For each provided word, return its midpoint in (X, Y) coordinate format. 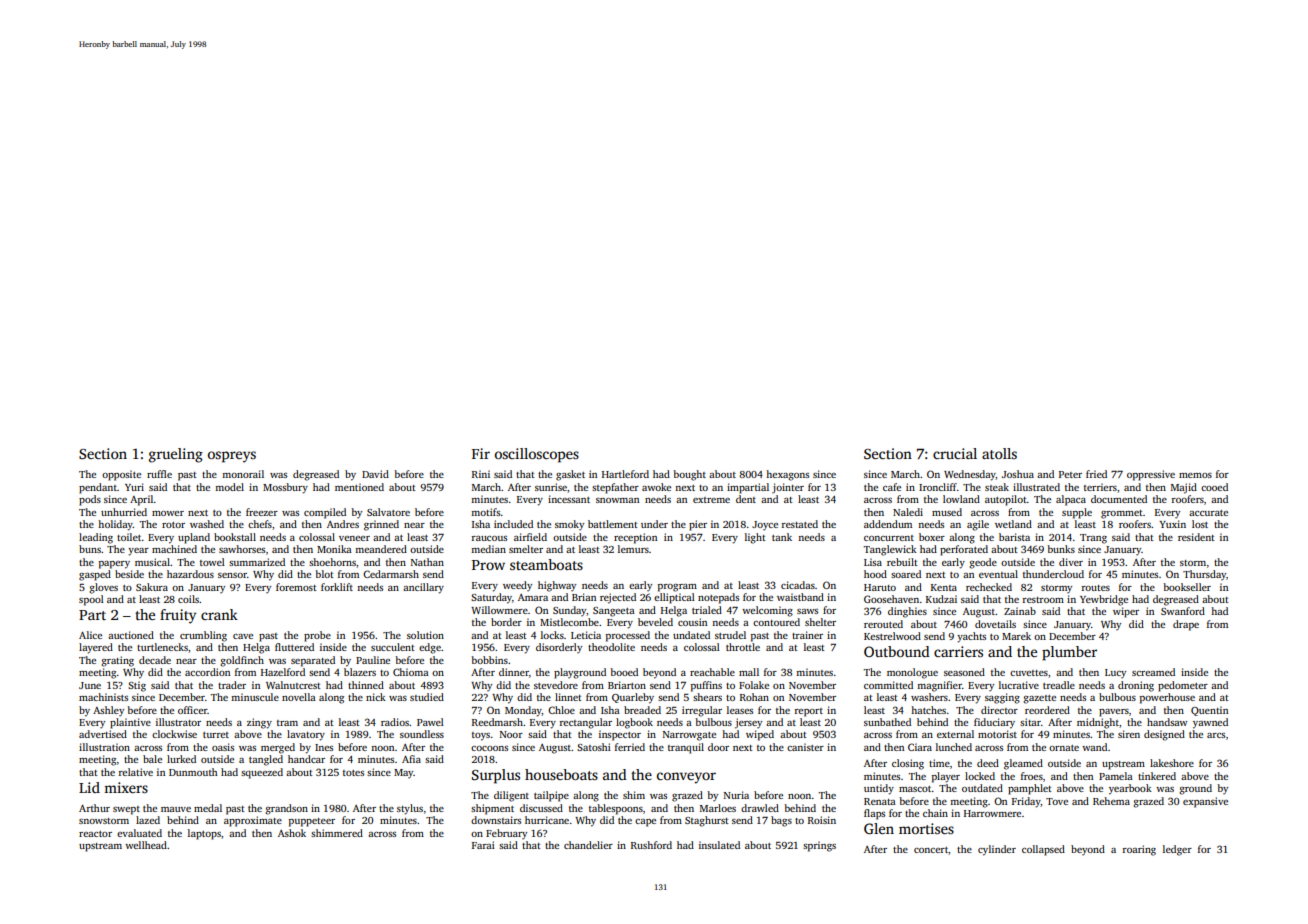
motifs (485, 512)
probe (317, 636)
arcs (1216, 735)
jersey (748, 723)
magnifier (939, 686)
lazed (148, 820)
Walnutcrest (293, 685)
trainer (807, 635)
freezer (262, 512)
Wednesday (970, 475)
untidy (879, 789)
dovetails (995, 624)
